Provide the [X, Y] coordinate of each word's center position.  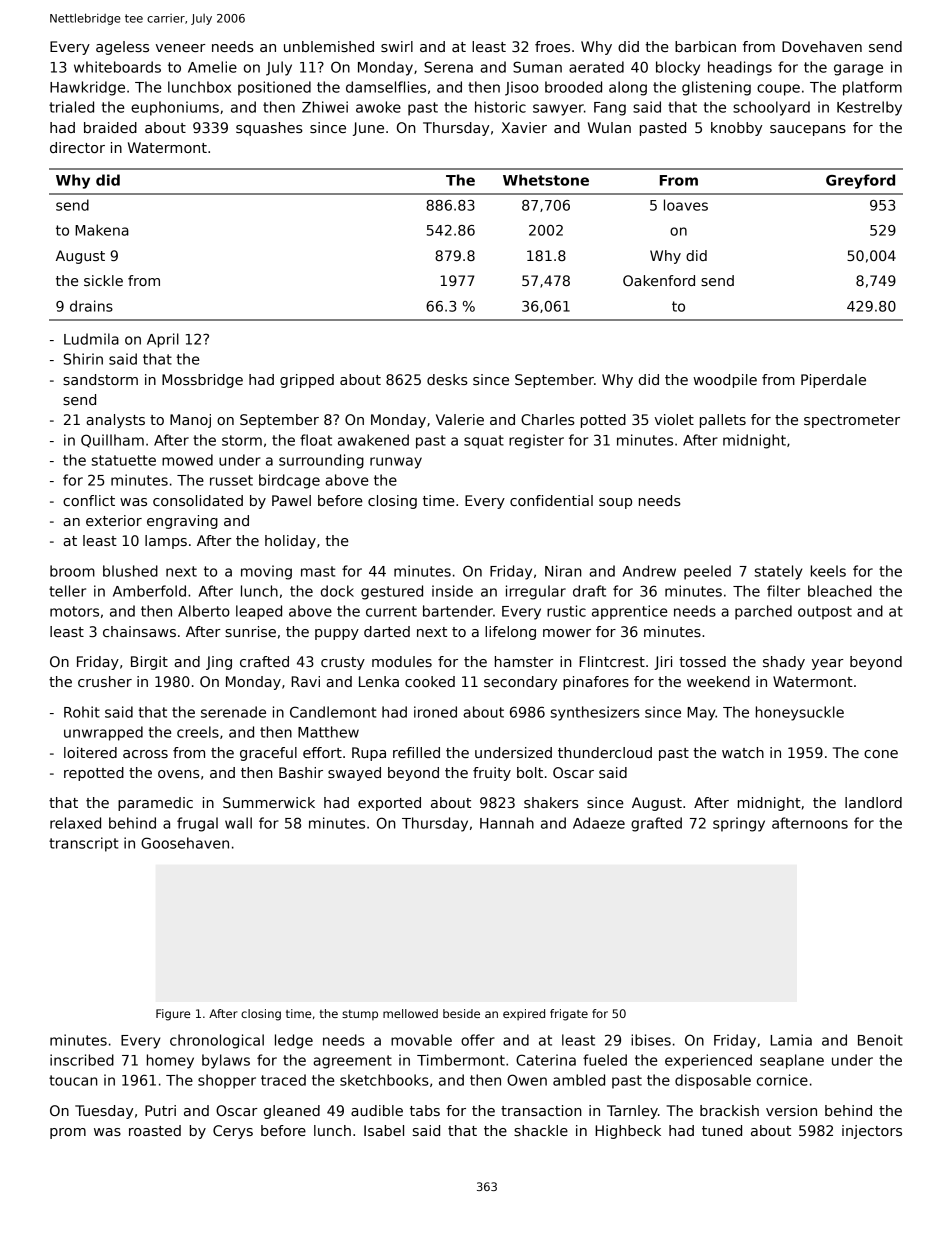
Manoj [190, 421]
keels [828, 571]
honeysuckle [800, 713]
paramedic [155, 804]
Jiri [663, 663]
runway [396, 463]
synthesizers [595, 713]
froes [552, 46]
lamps [166, 542]
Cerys [233, 1132]
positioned [274, 88]
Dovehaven [822, 46]
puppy [337, 634]
